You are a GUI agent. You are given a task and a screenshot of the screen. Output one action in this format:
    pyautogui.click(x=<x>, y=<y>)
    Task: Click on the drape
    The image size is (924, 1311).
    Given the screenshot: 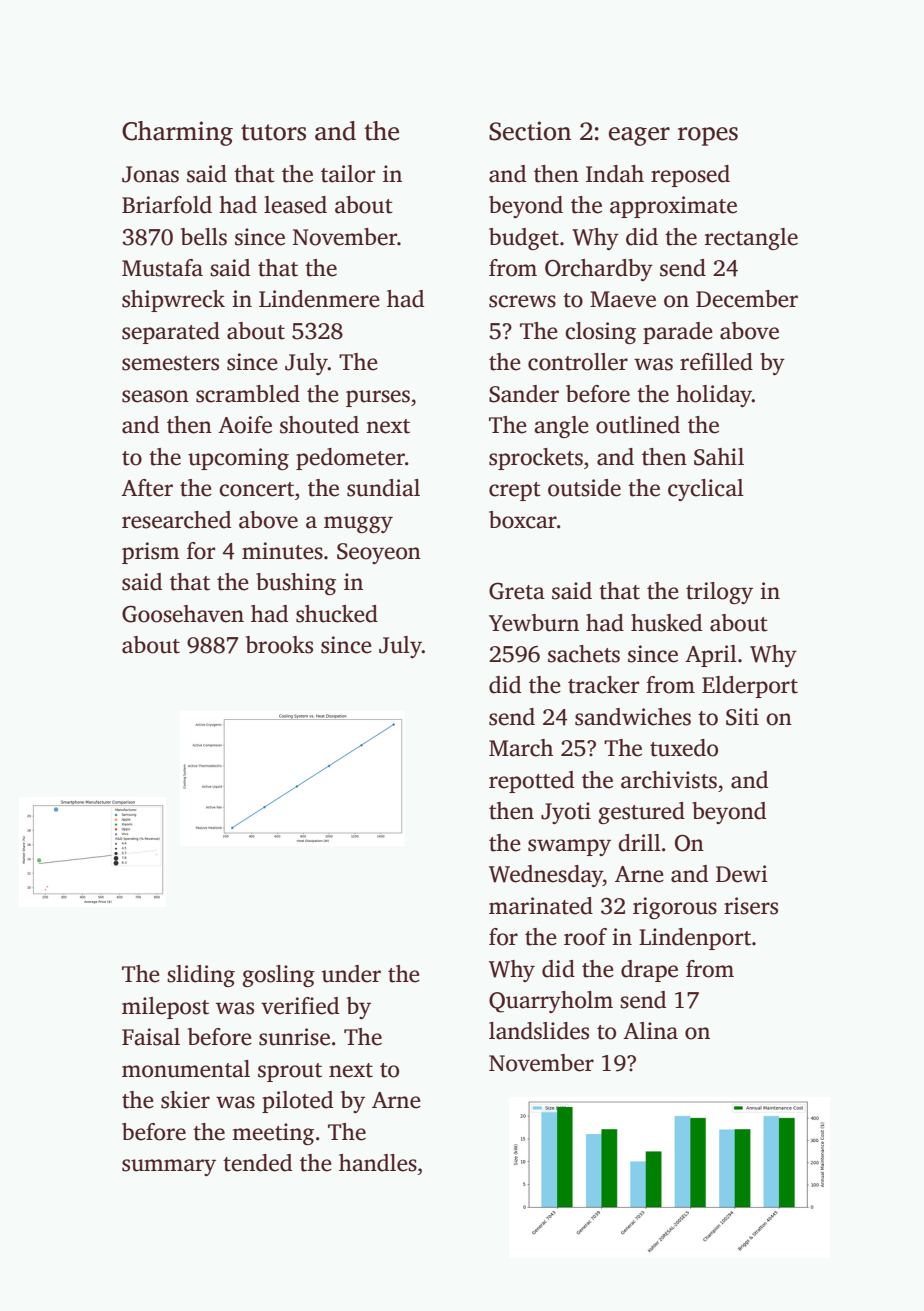 What is the action you would take?
    pyautogui.click(x=649, y=971)
